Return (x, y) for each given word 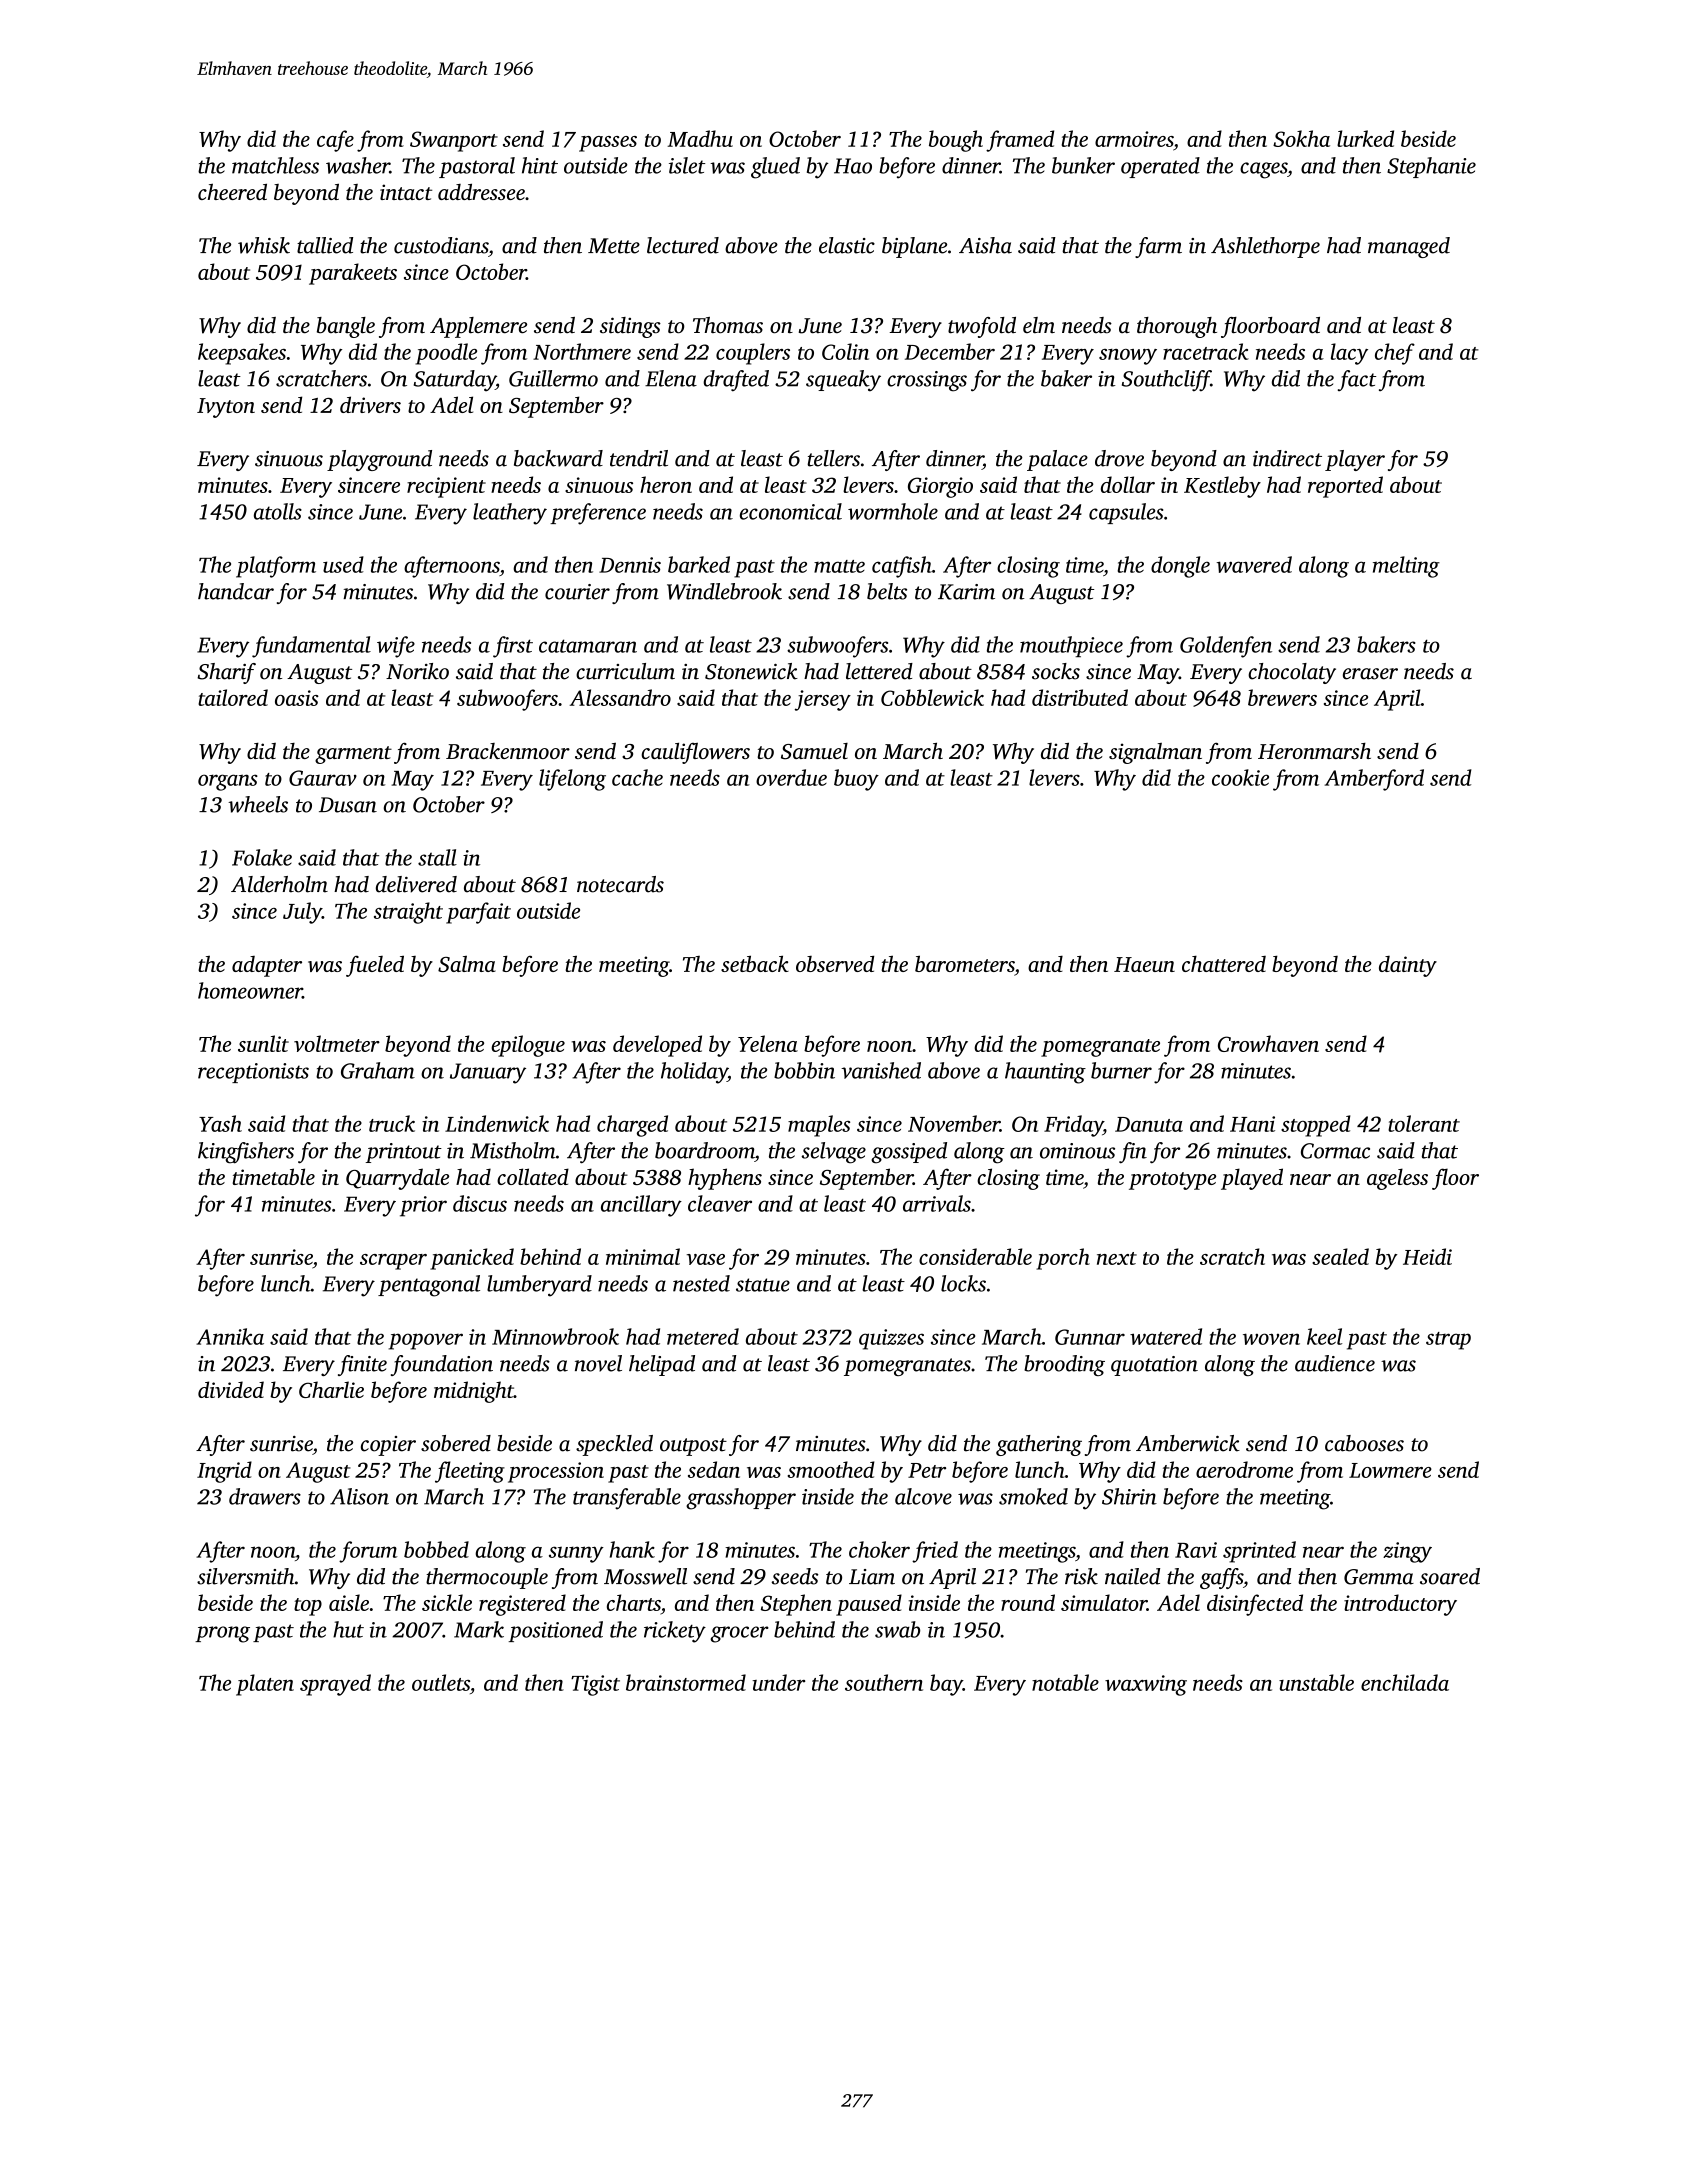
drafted (736, 381)
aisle (349, 1602)
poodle (446, 354)
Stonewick (751, 671)
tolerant (1424, 1123)
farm (1158, 247)
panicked (472, 1259)
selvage (833, 1153)
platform (276, 567)
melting (1406, 567)
